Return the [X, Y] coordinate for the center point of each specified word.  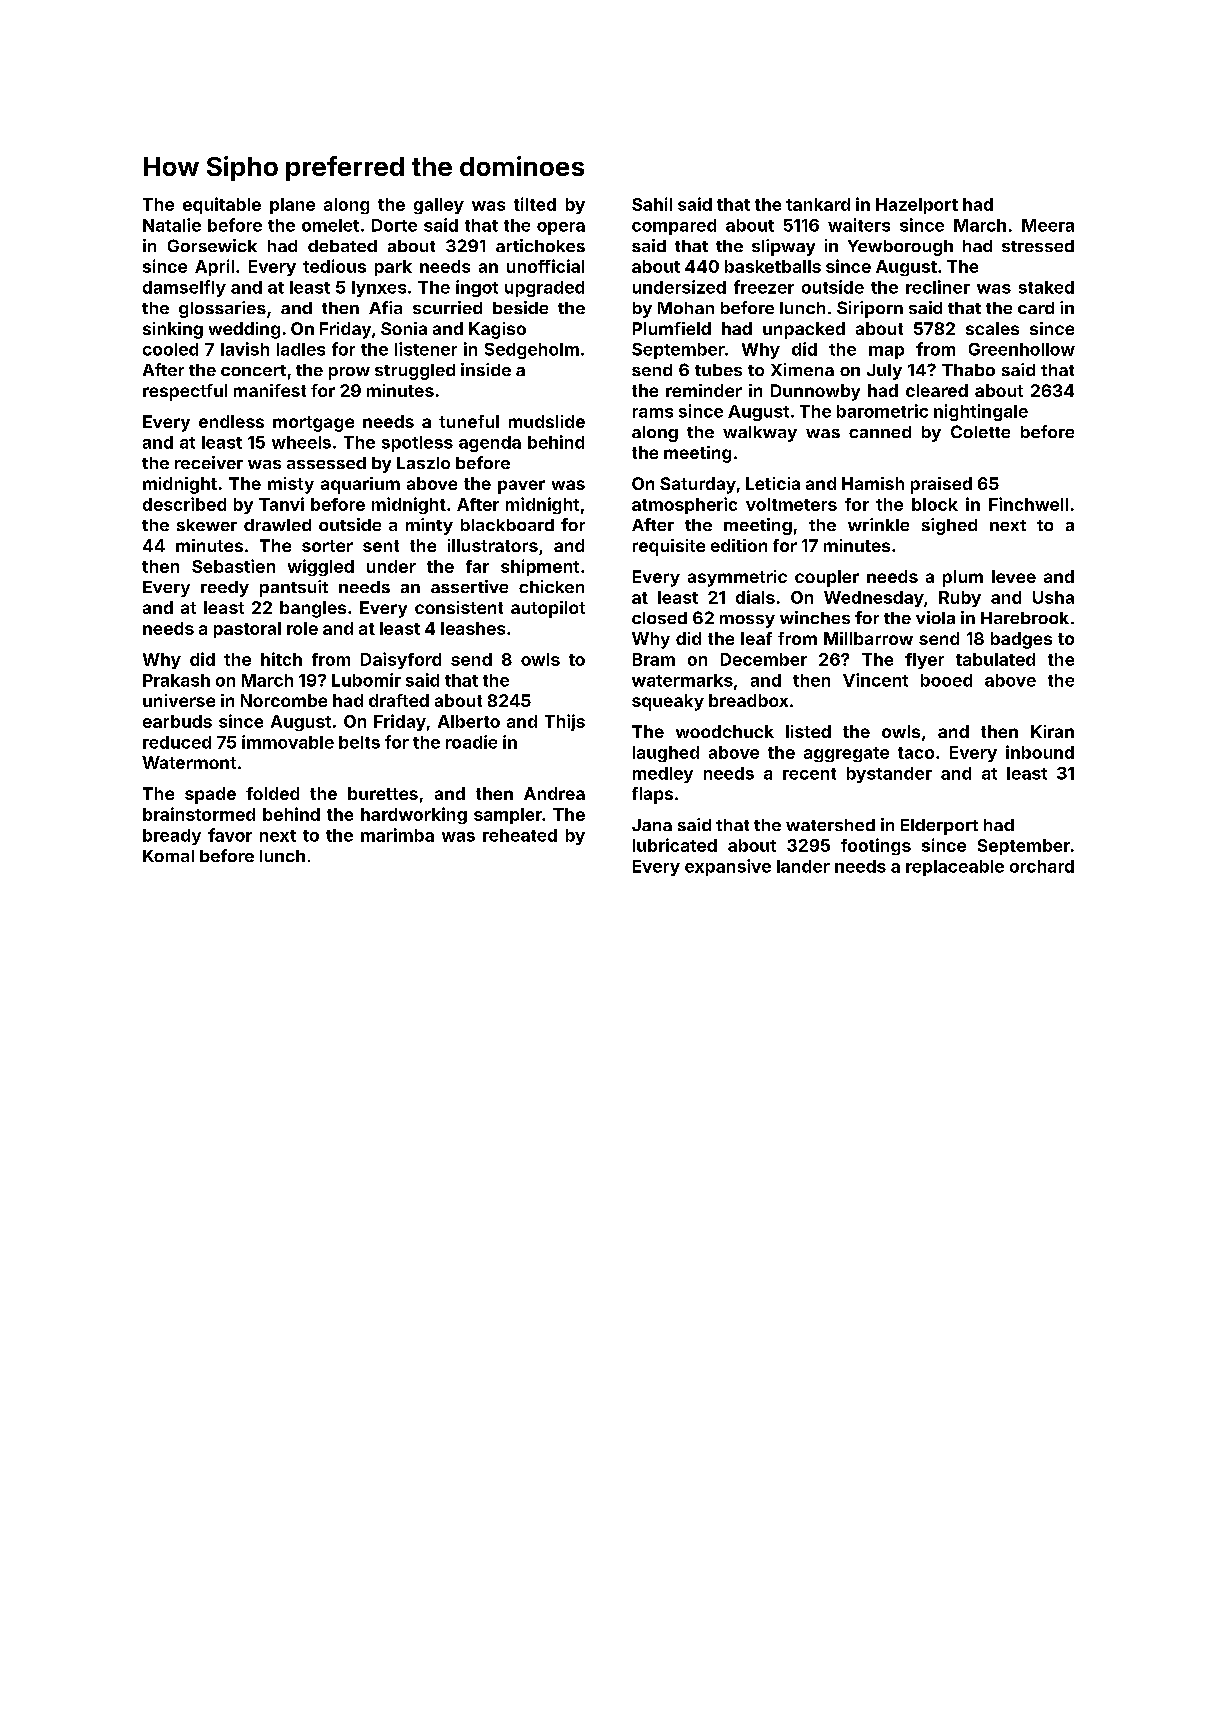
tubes [718, 370]
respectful [185, 392]
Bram [654, 659]
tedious [334, 266]
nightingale [981, 412]
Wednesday [874, 599]
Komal [168, 856]
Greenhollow [1022, 349]
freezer [764, 287]
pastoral [247, 630]
